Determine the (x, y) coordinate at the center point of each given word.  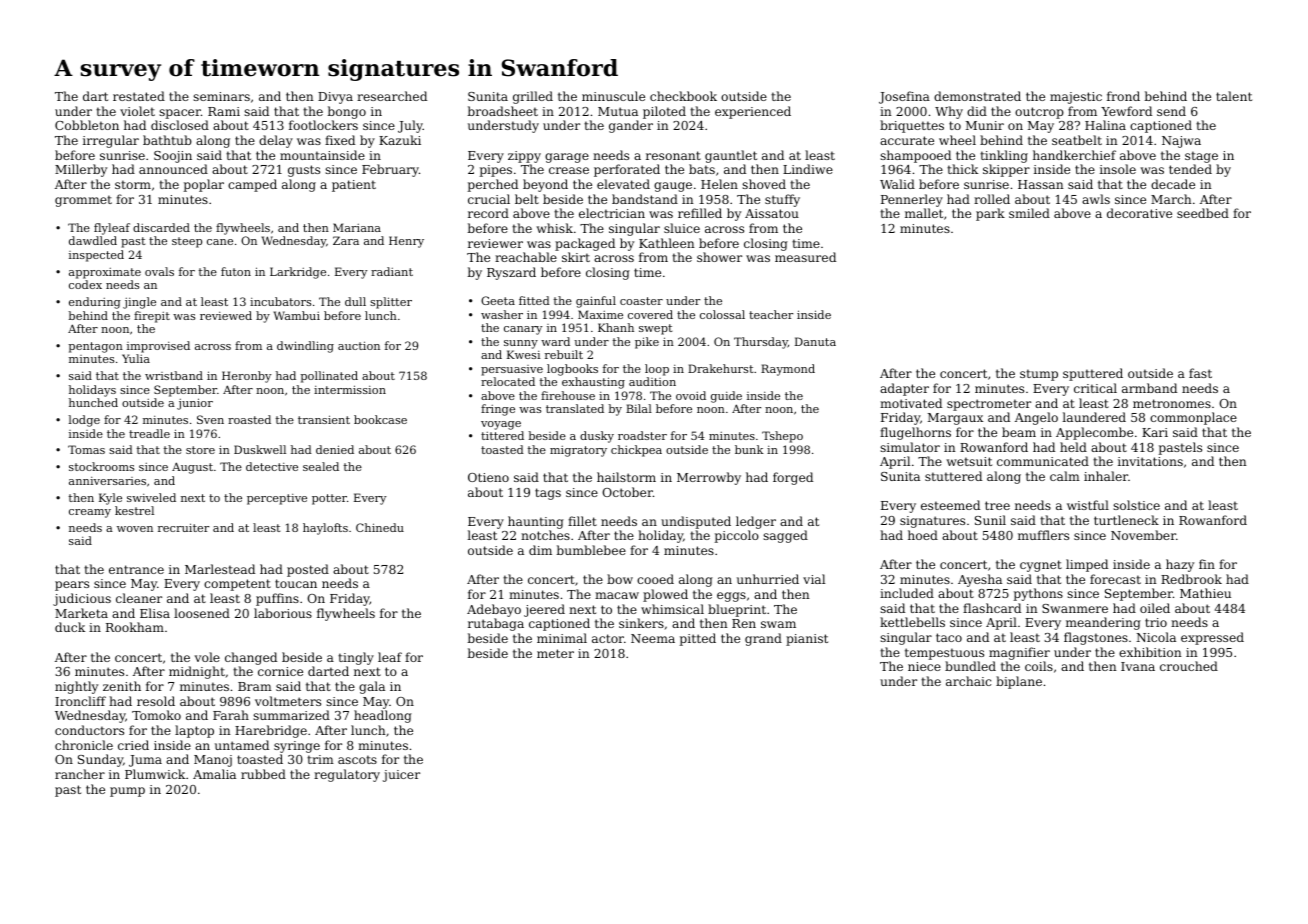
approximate (105, 273)
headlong (383, 716)
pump (127, 792)
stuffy (782, 200)
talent (1234, 96)
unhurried (768, 579)
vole (207, 657)
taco (949, 637)
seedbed (1203, 213)
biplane (1019, 682)
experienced (753, 112)
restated (139, 96)
